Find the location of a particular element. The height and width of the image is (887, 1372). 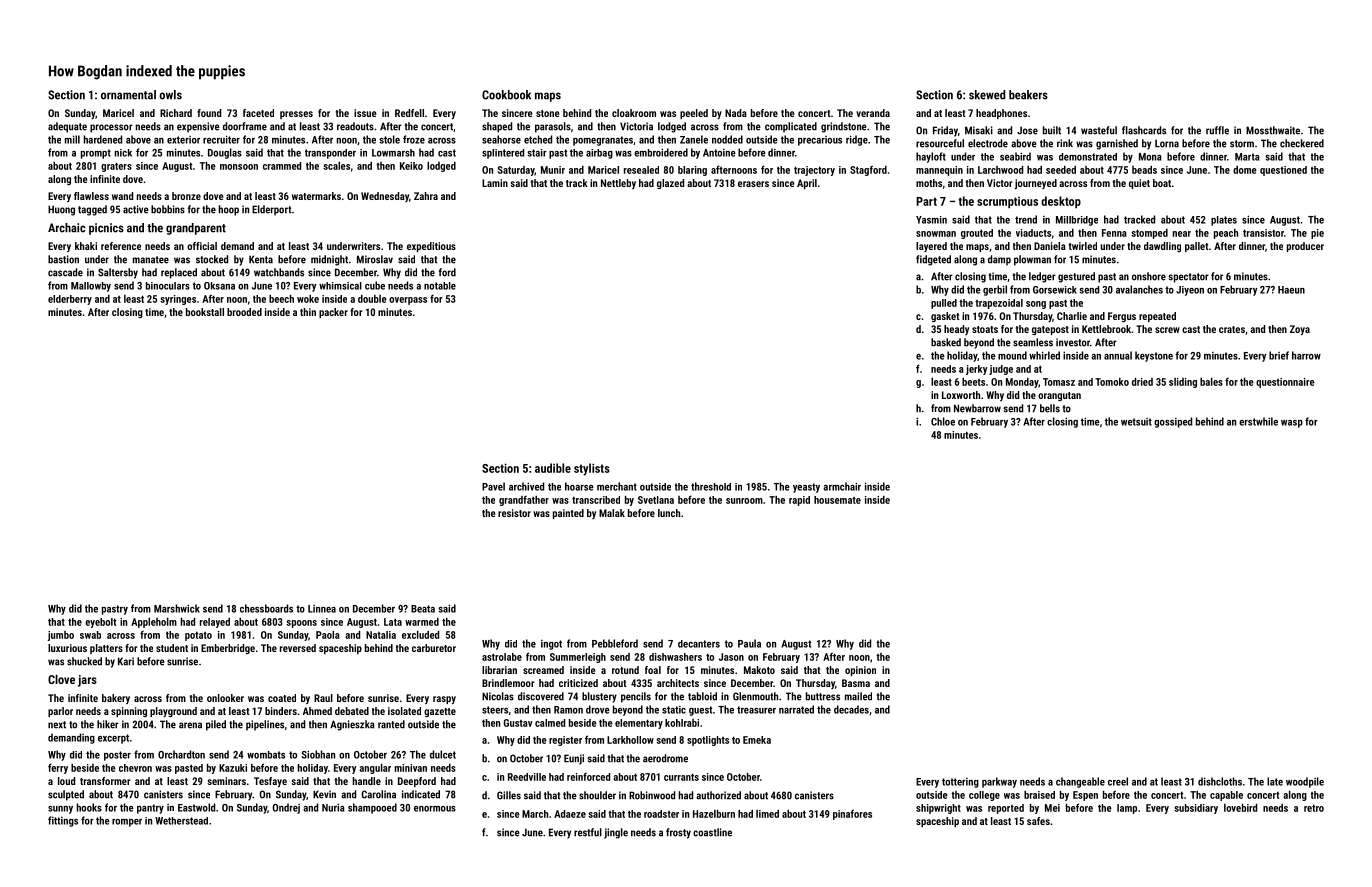

audible is located at coordinates (553, 468).
